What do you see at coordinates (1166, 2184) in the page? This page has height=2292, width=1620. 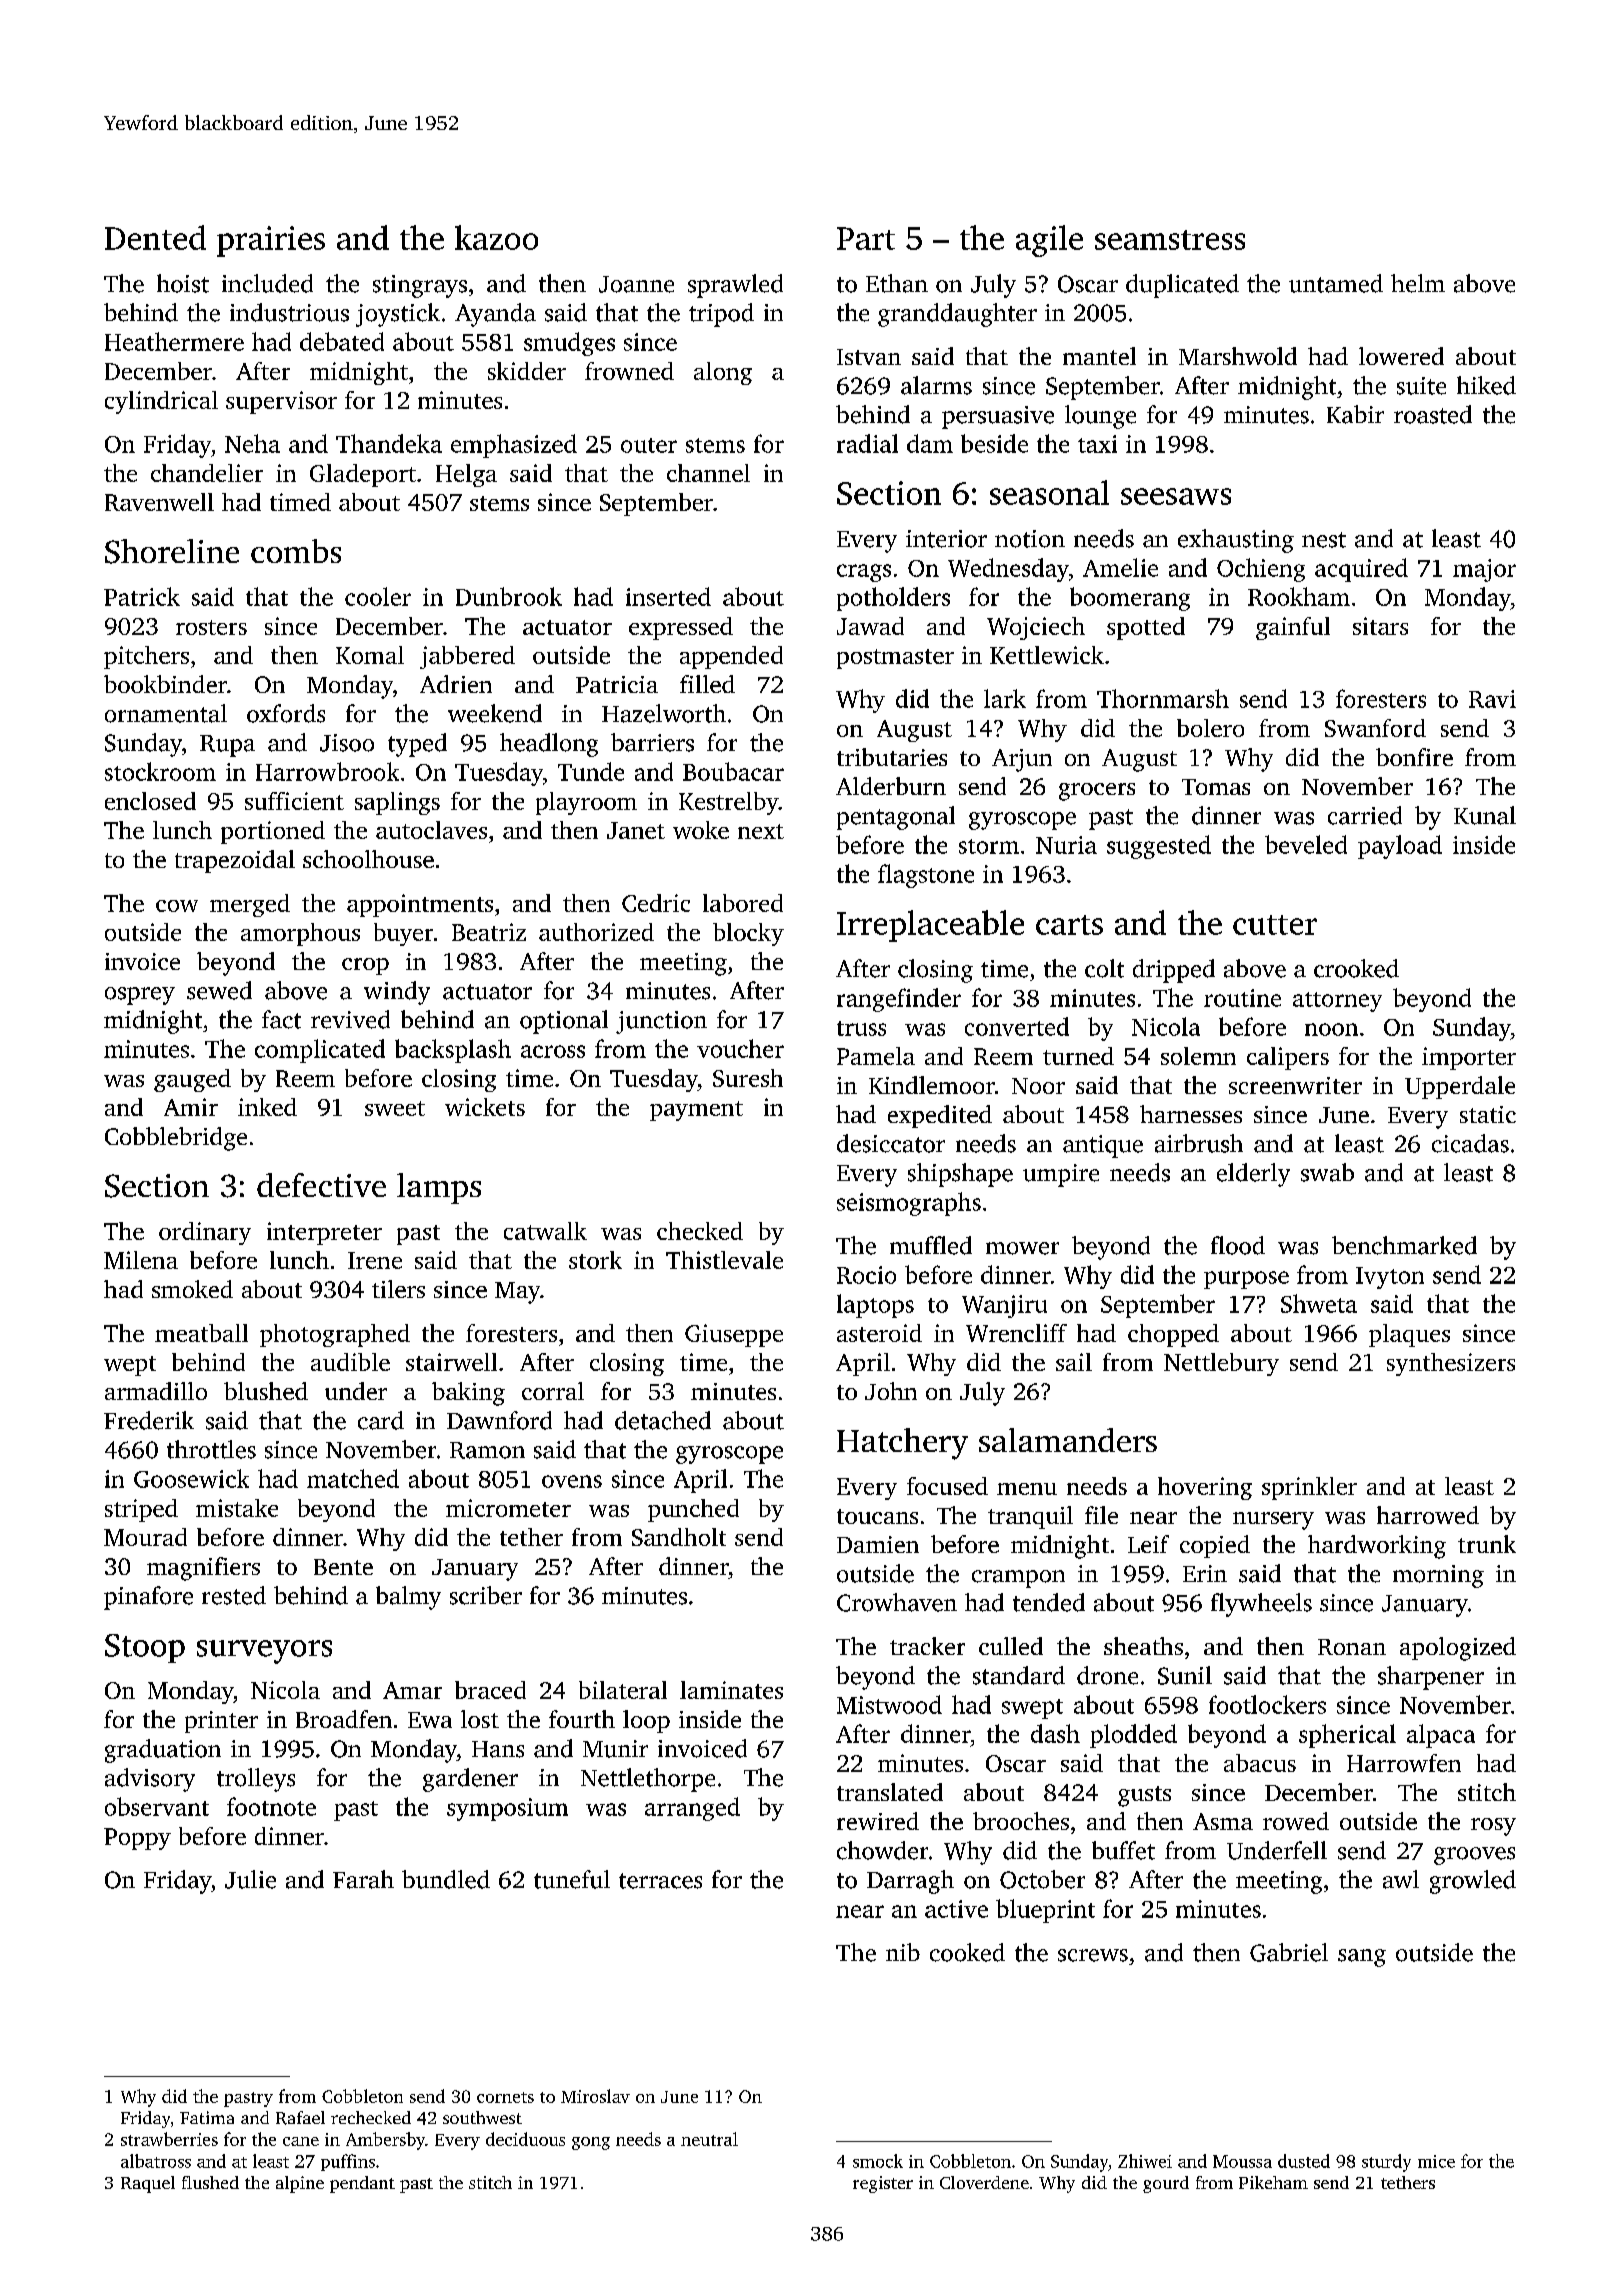 I see `gourd` at bounding box center [1166, 2184].
